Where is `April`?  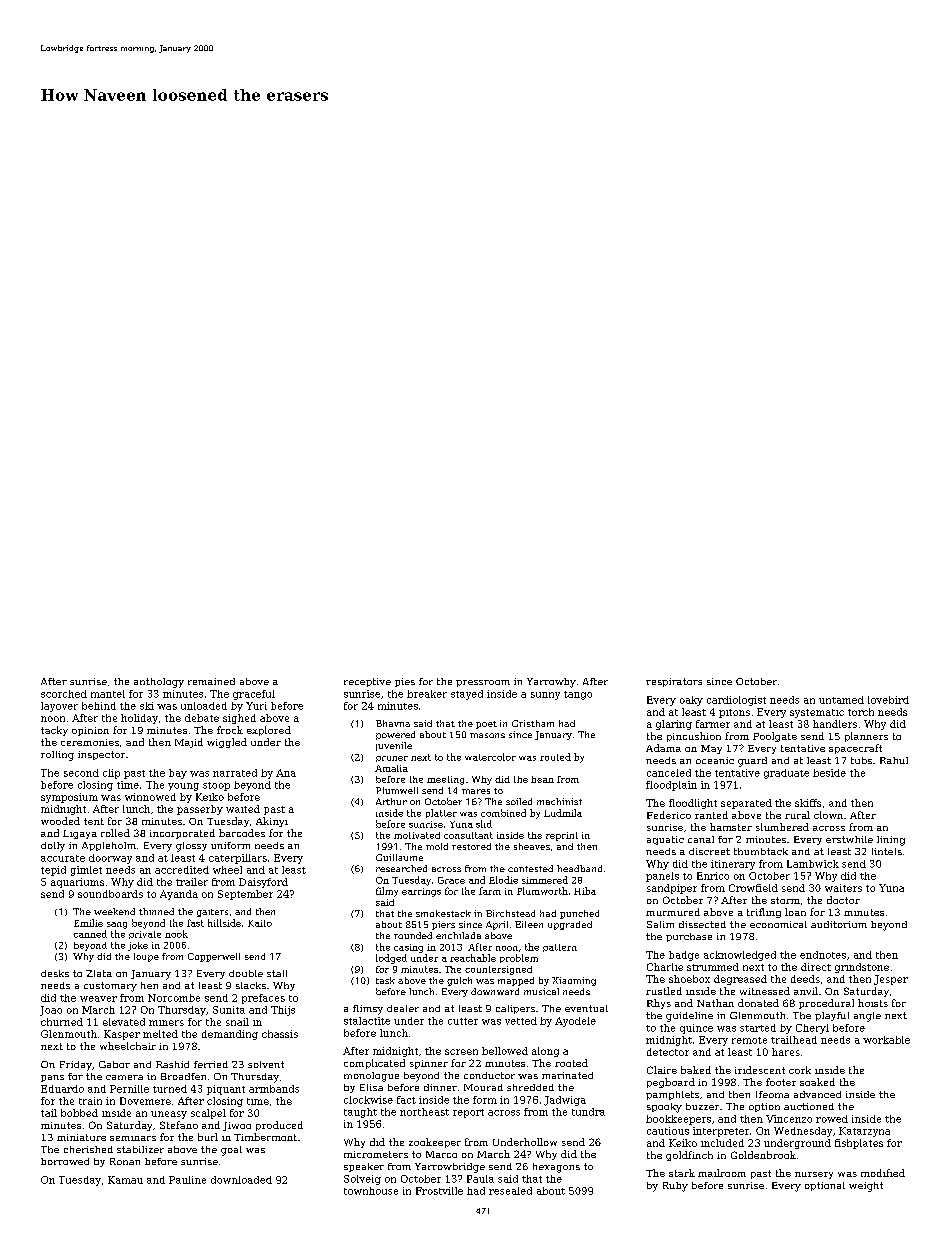 April is located at coordinates (497, 925).
